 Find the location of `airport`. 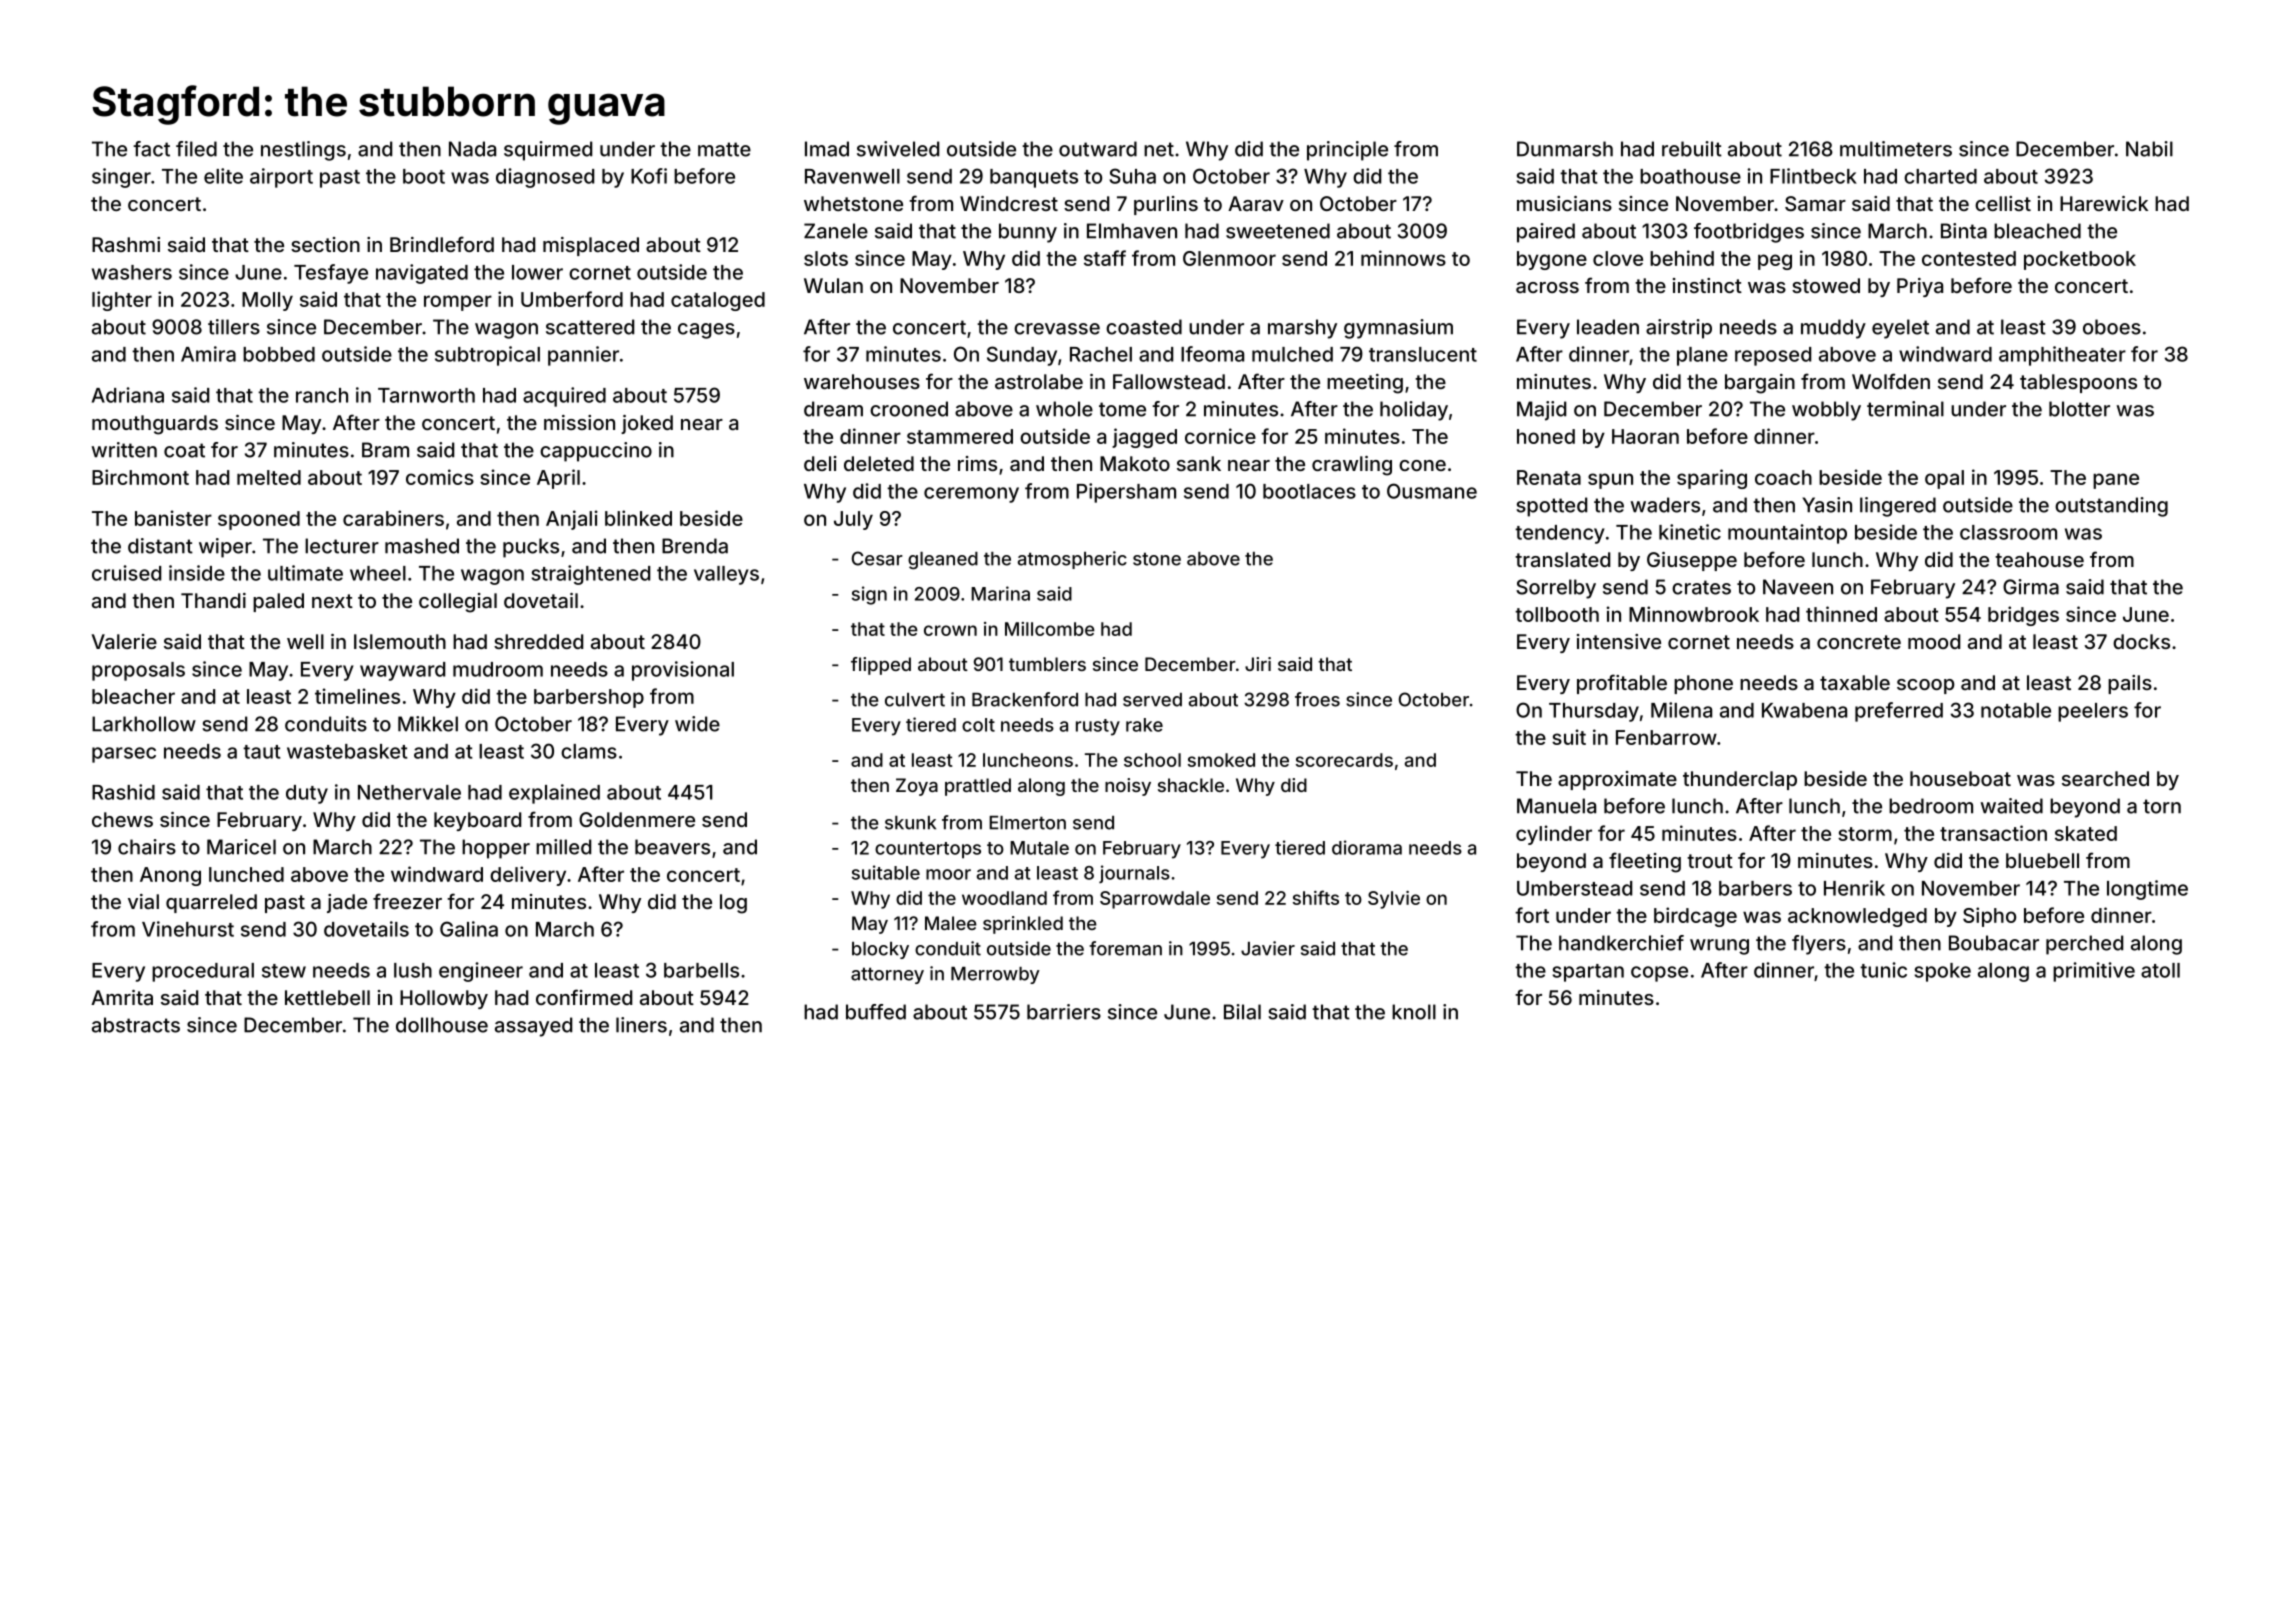

airport is located at coordinates (281, 178).
